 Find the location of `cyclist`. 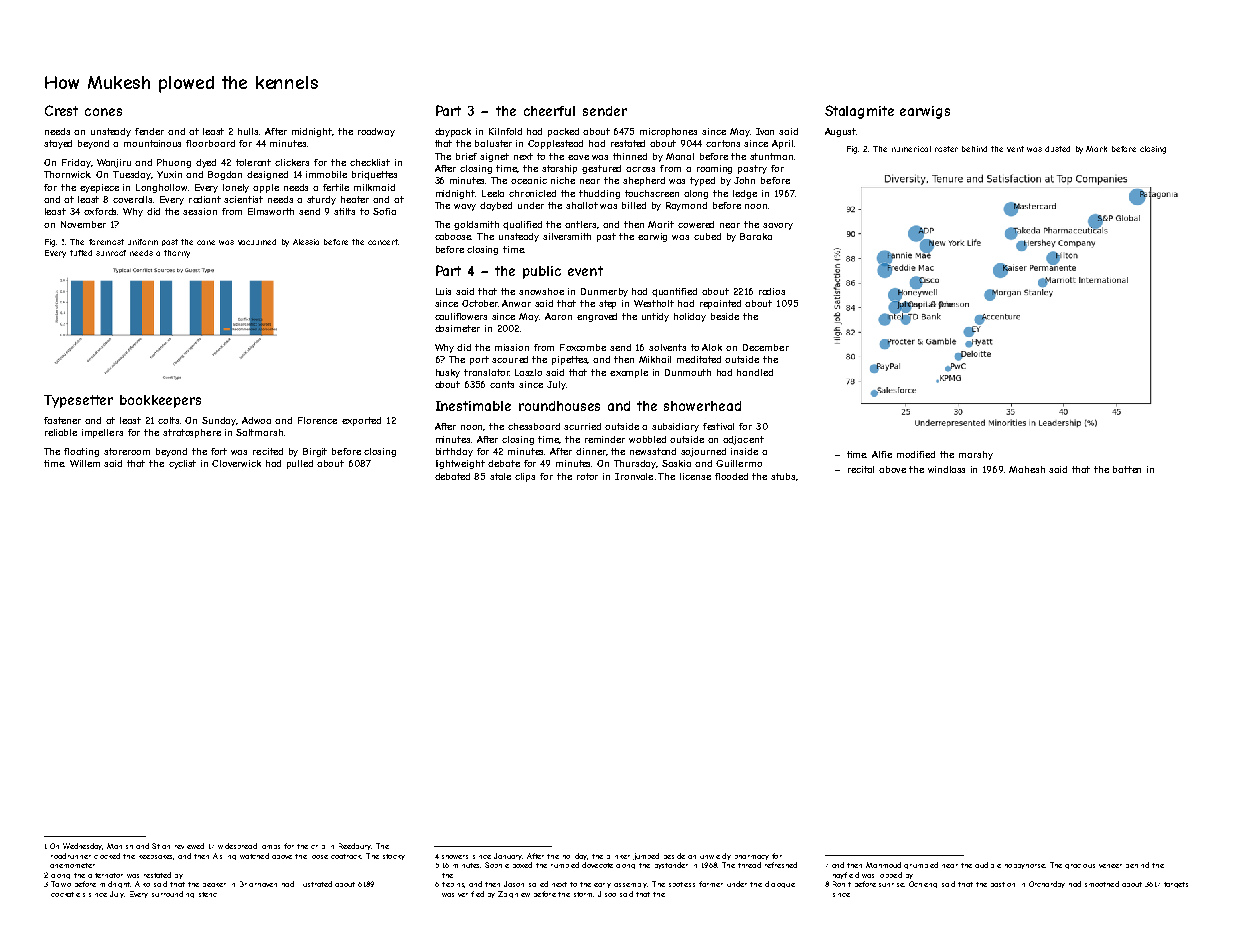

cyclist is located at coordinates (182, 464).
